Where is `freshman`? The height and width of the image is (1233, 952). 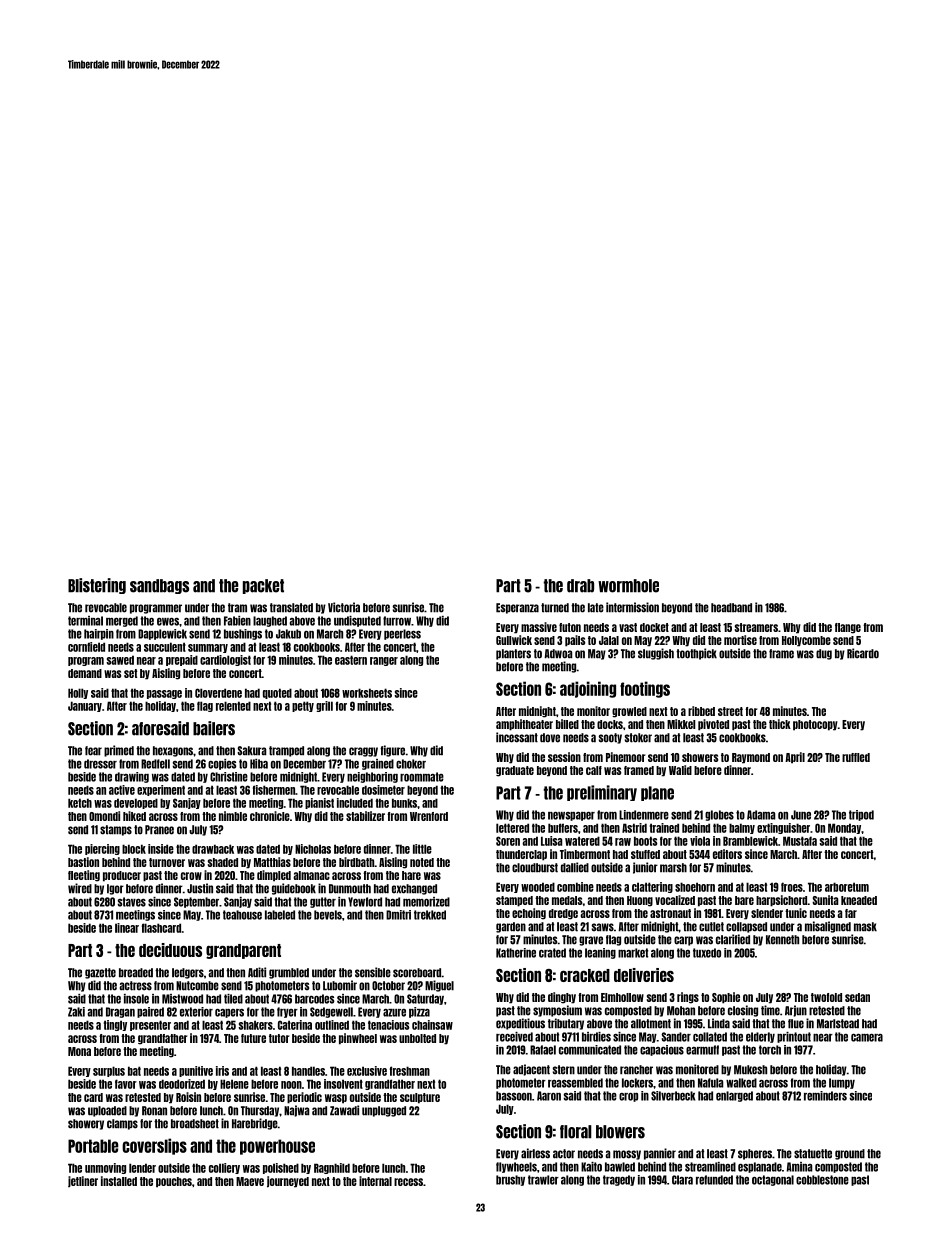 freshman is located at coordinates (410, 1071).
